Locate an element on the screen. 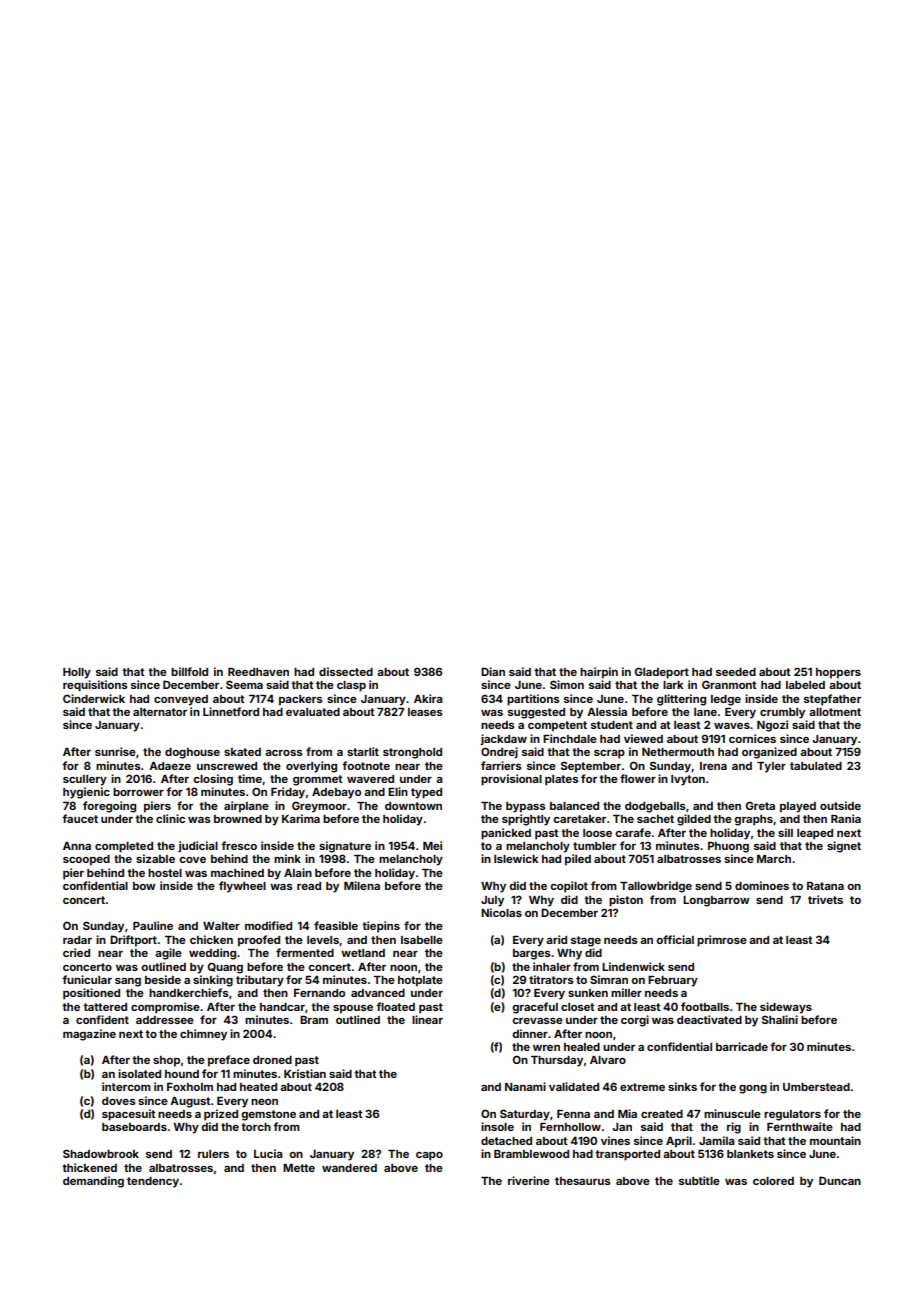 The image size is (924, 1308). Mette is located at coordinates (299, 1168).
